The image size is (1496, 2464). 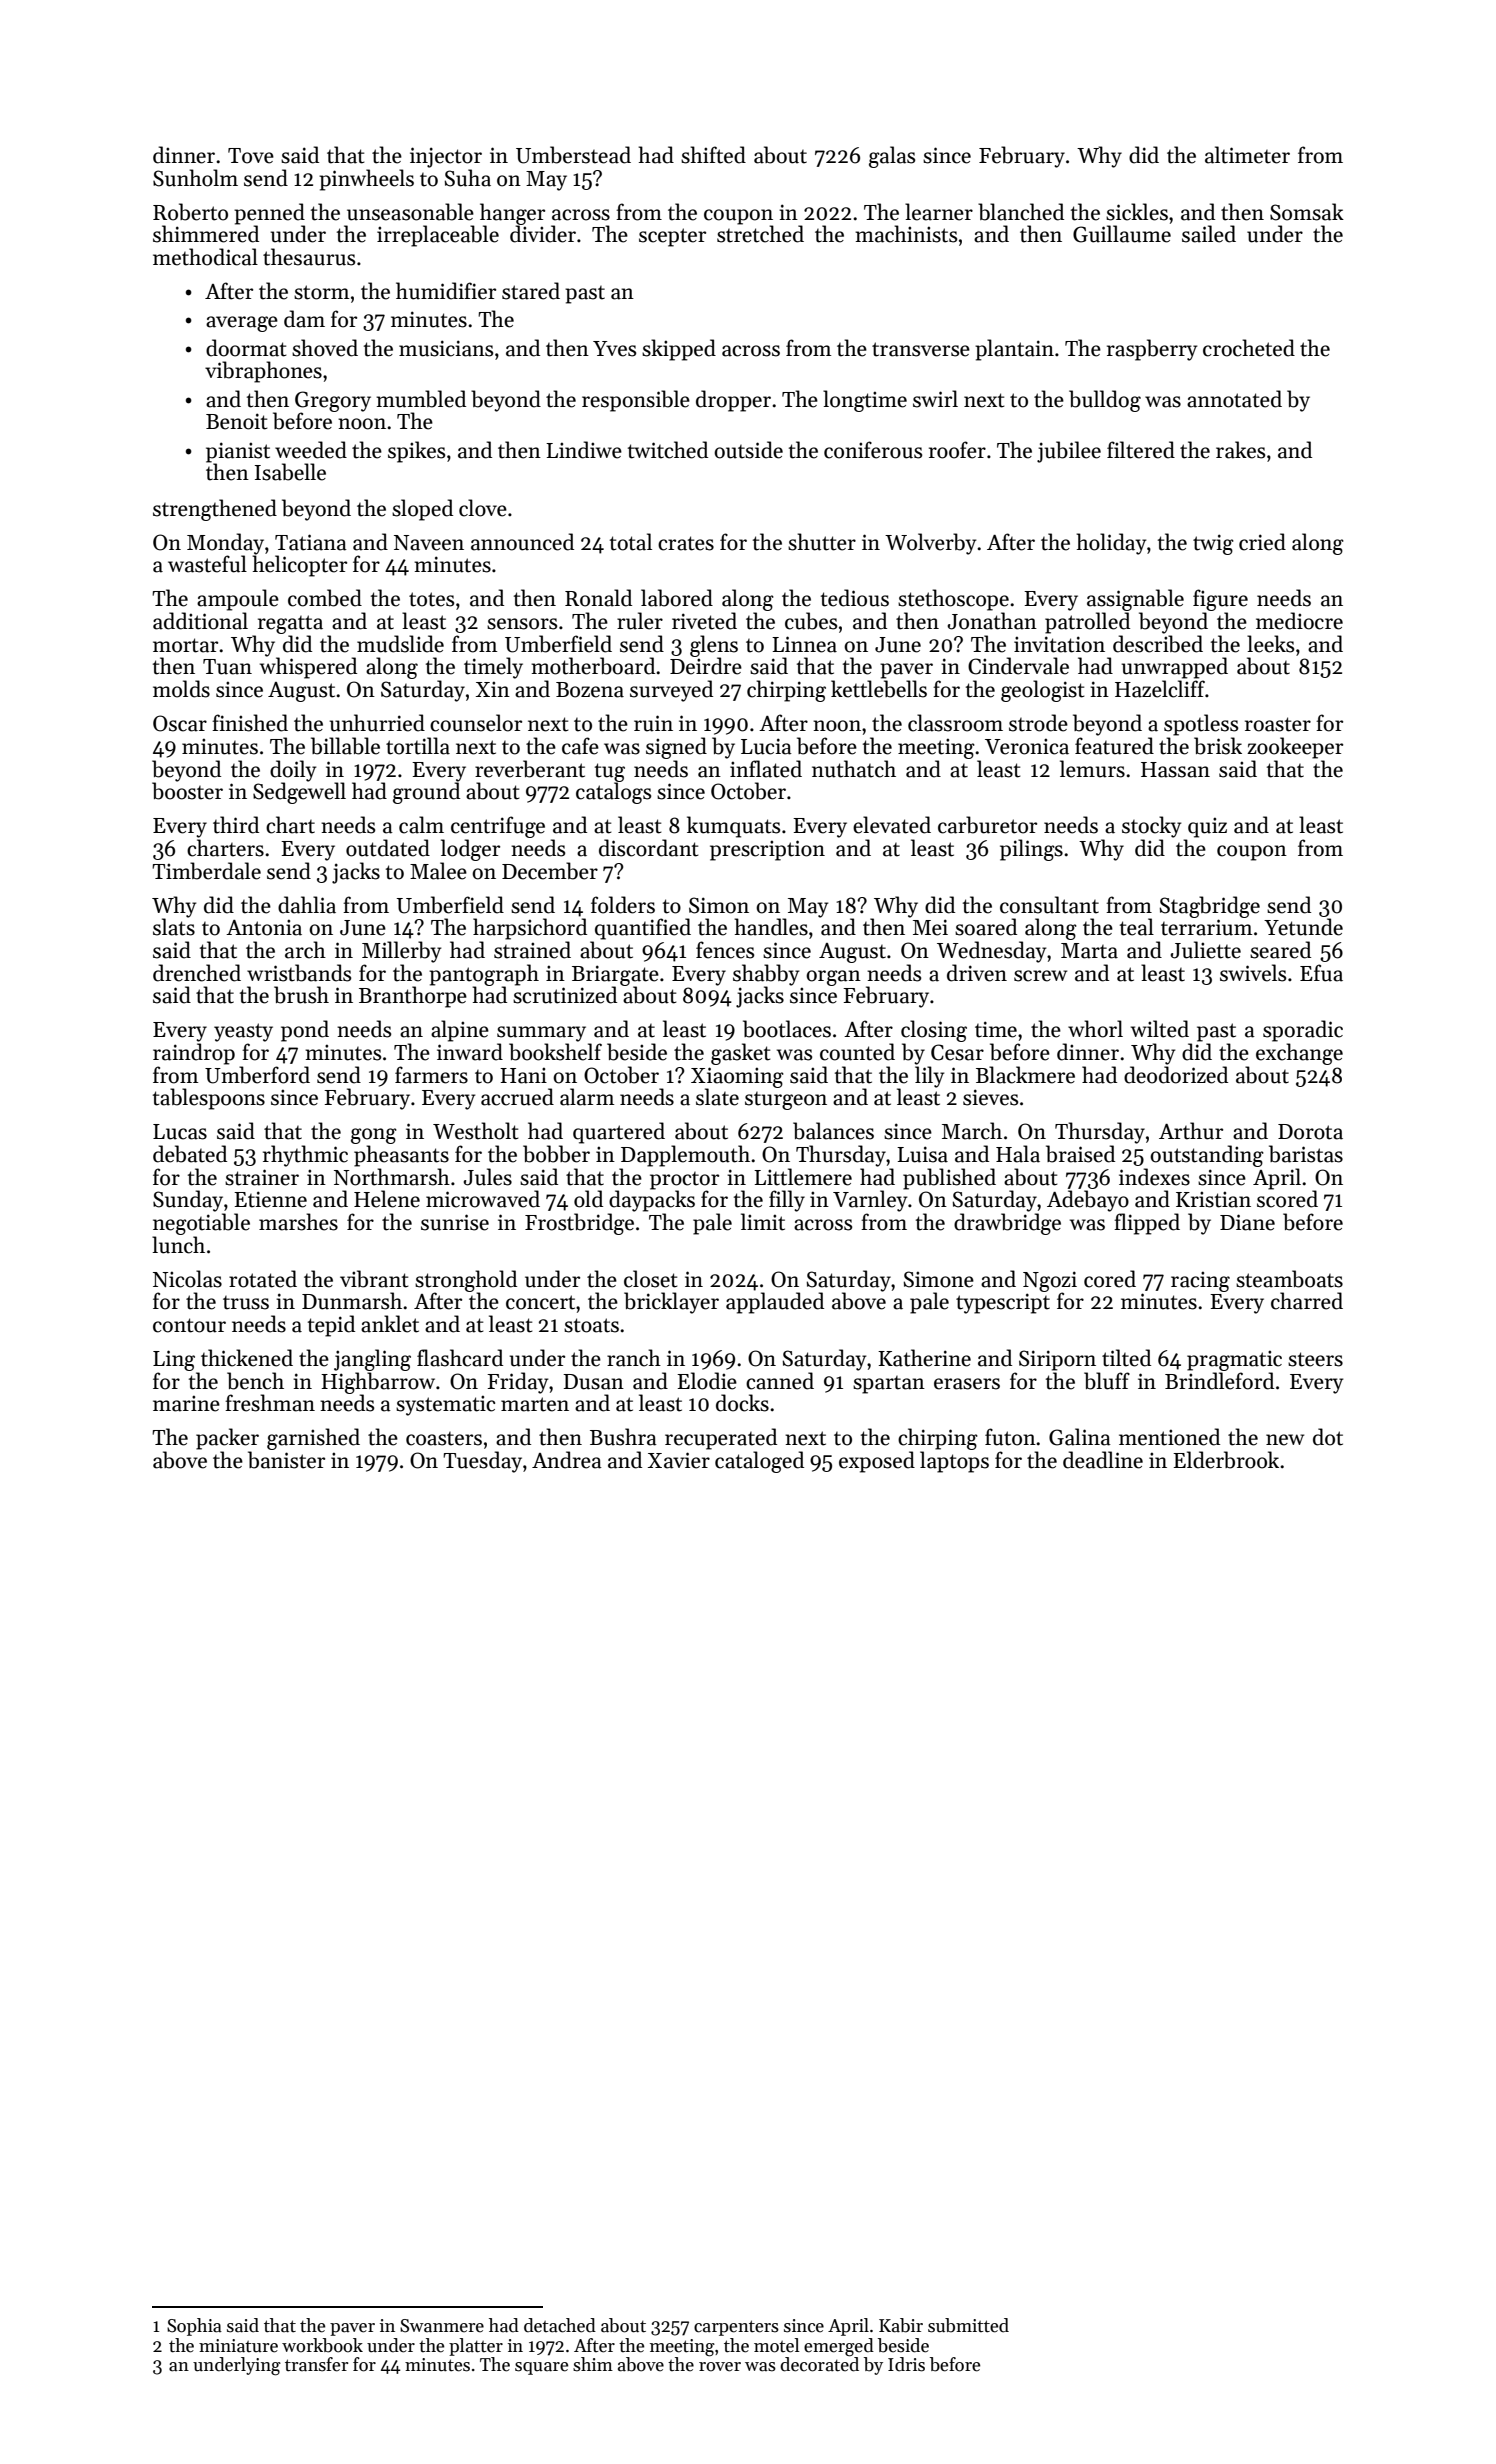 I want to click on molds, so click(x=181, y=689).
